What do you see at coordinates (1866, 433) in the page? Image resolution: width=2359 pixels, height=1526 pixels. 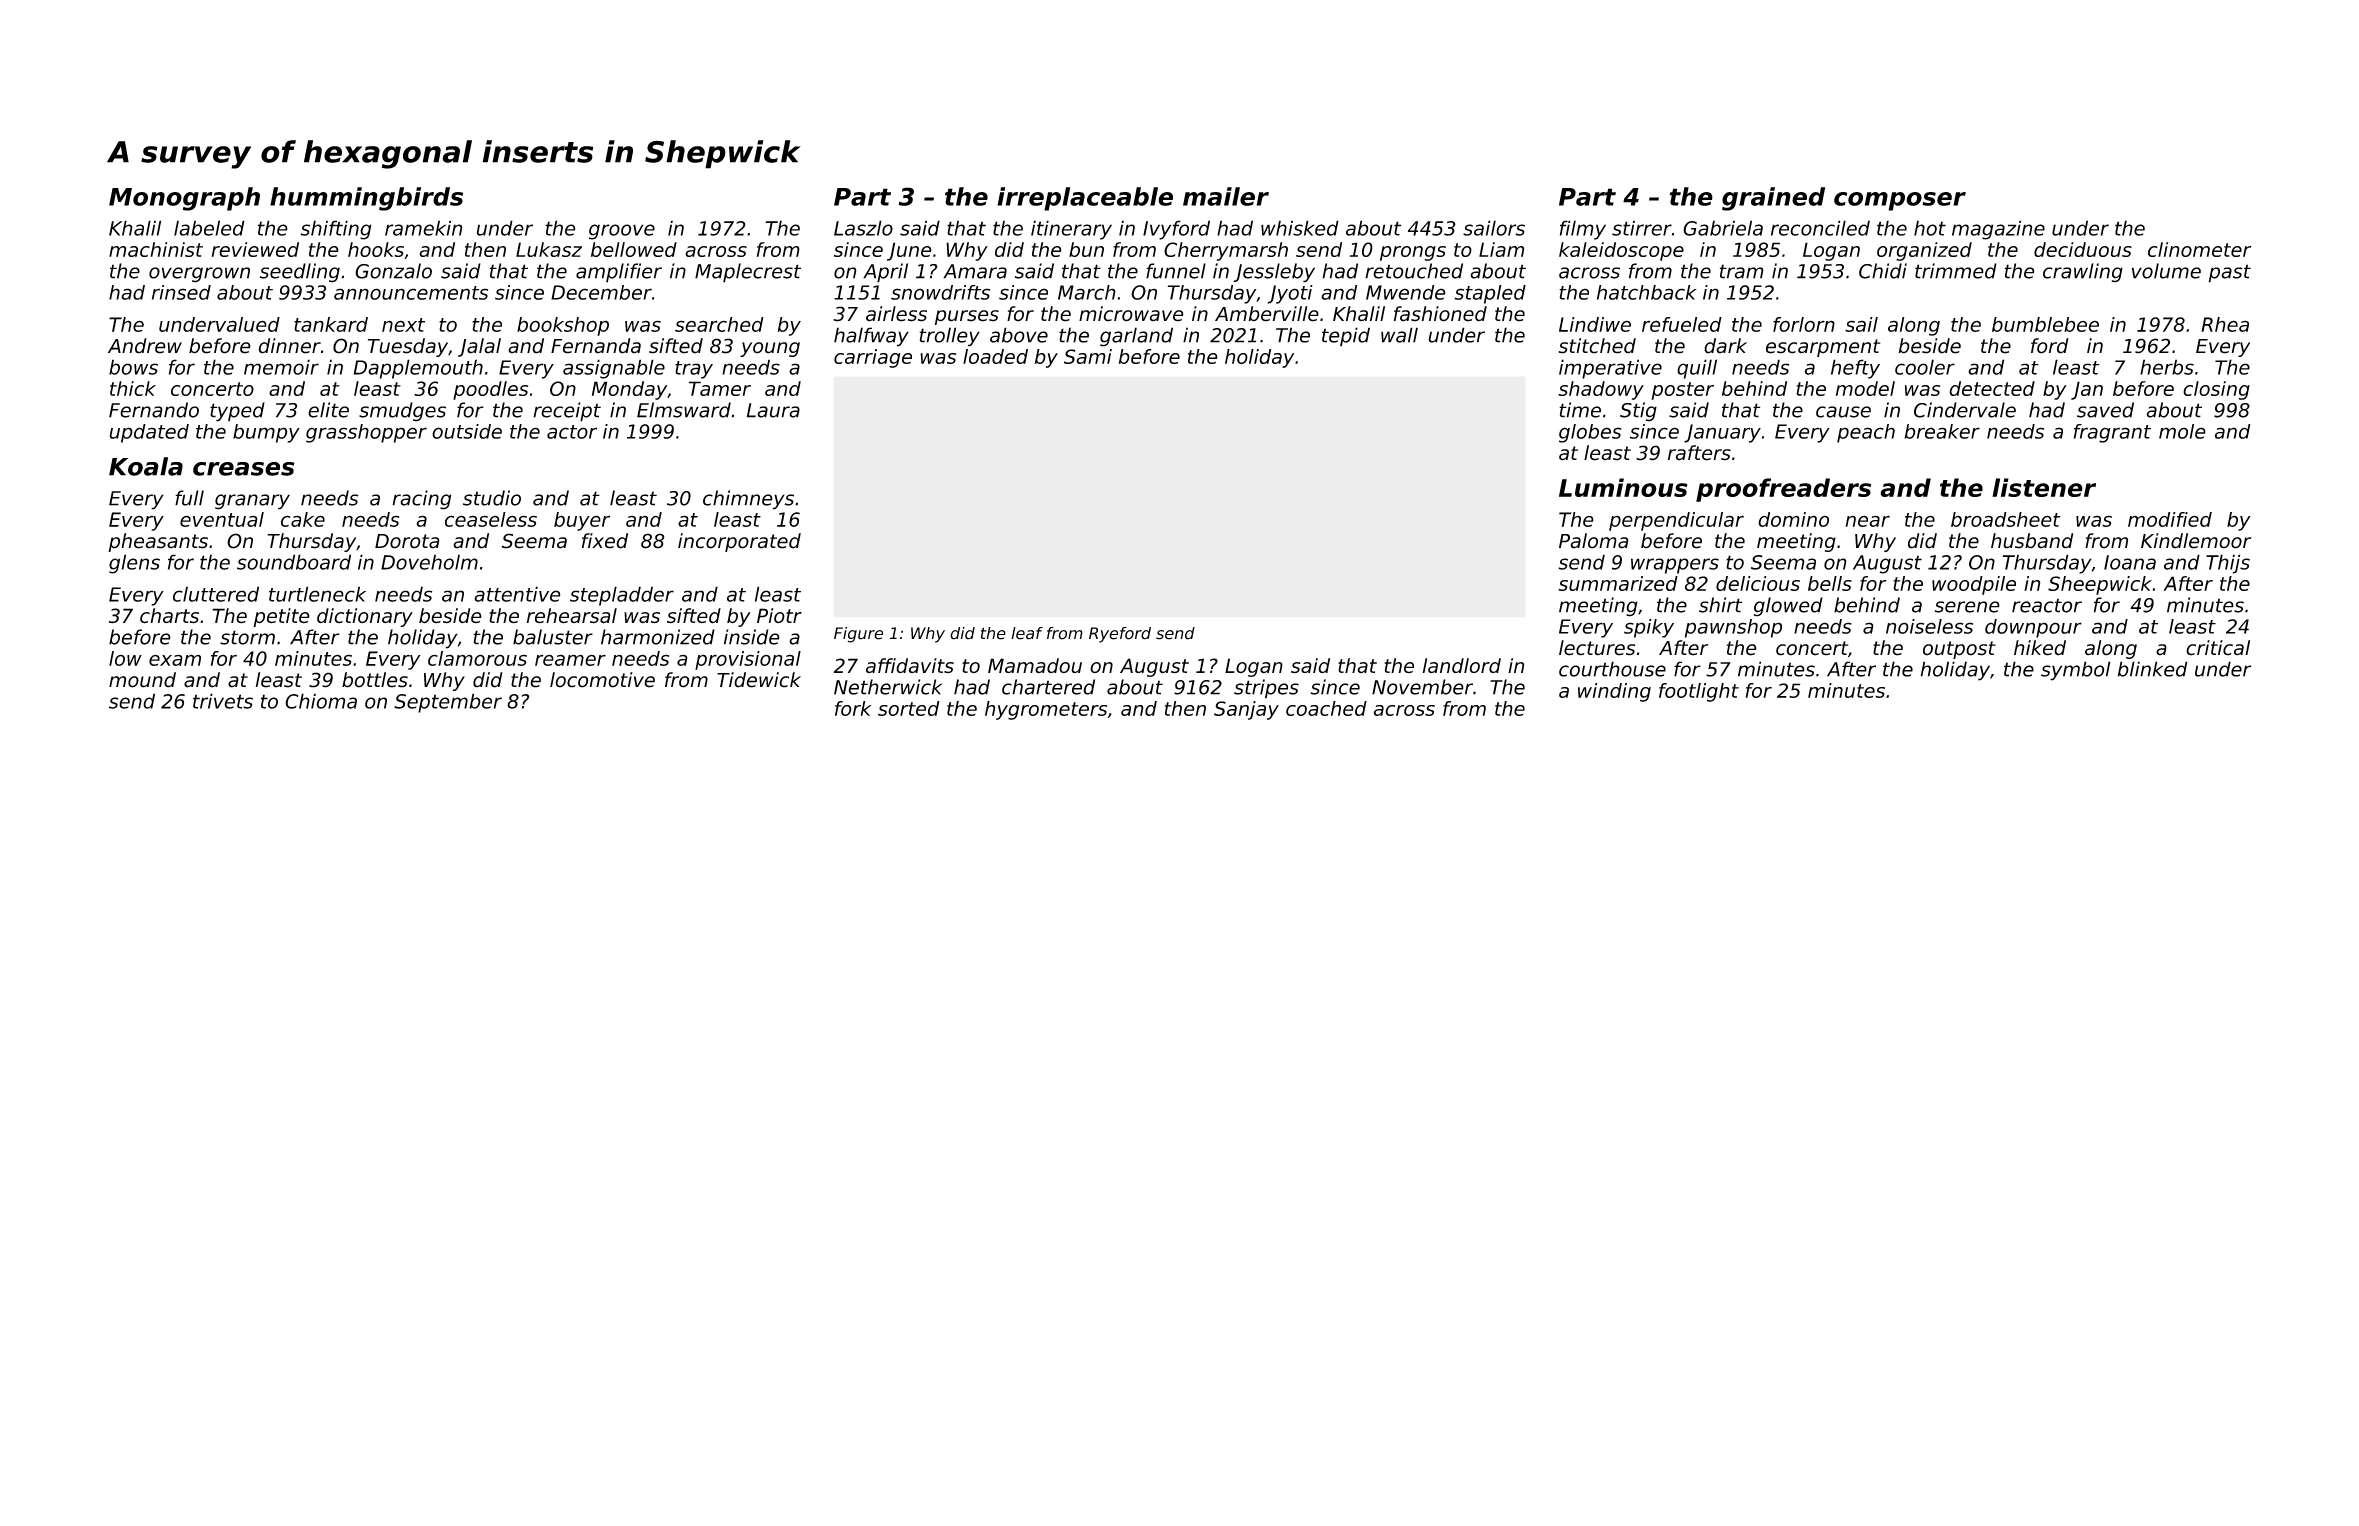 I see `peach` at bounding box center [1866, 433].
